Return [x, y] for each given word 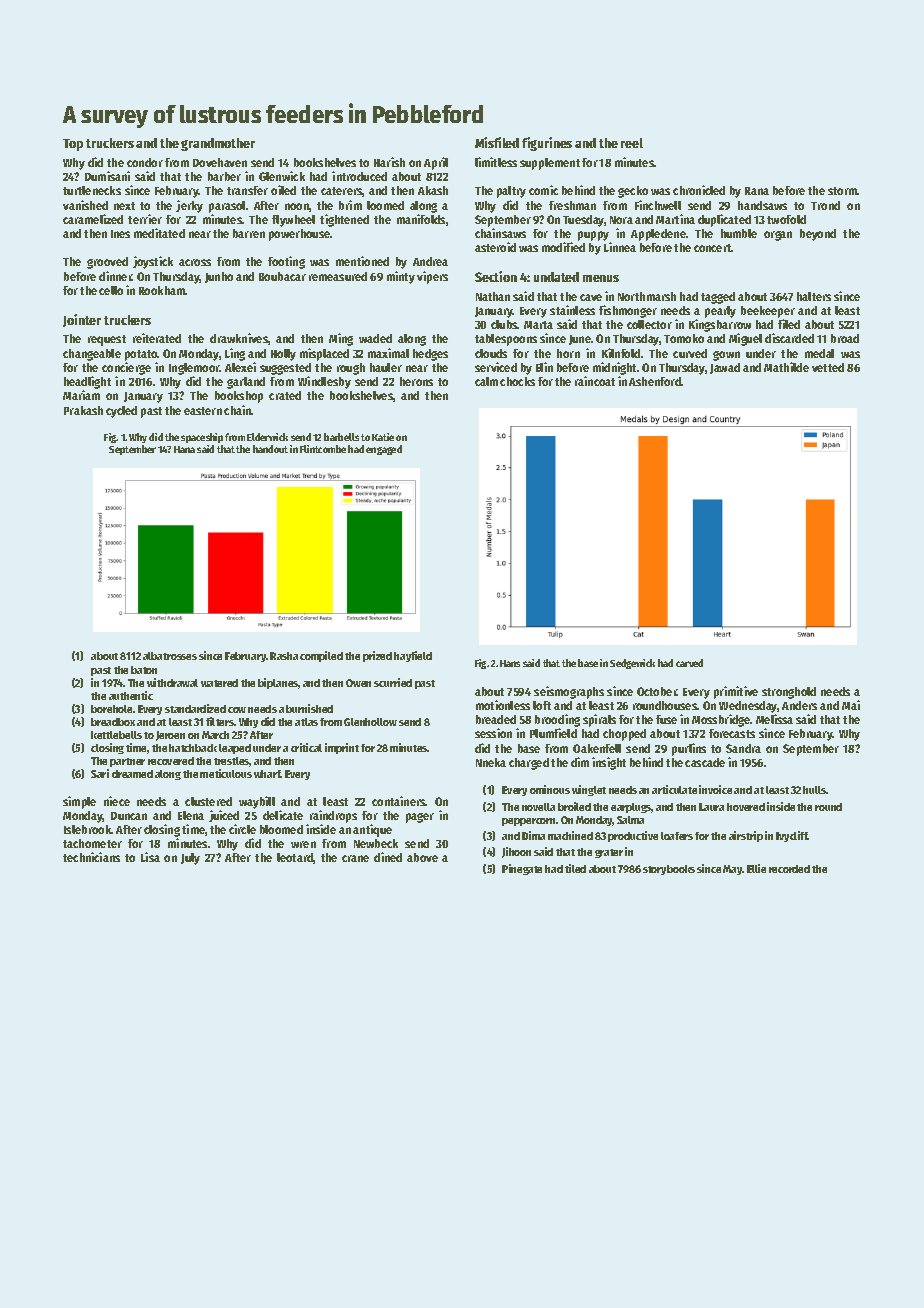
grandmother [218, 144]
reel [632, 143]
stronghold [789, 693]
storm [843, 191]
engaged [384, 450]
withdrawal [172, 682]
